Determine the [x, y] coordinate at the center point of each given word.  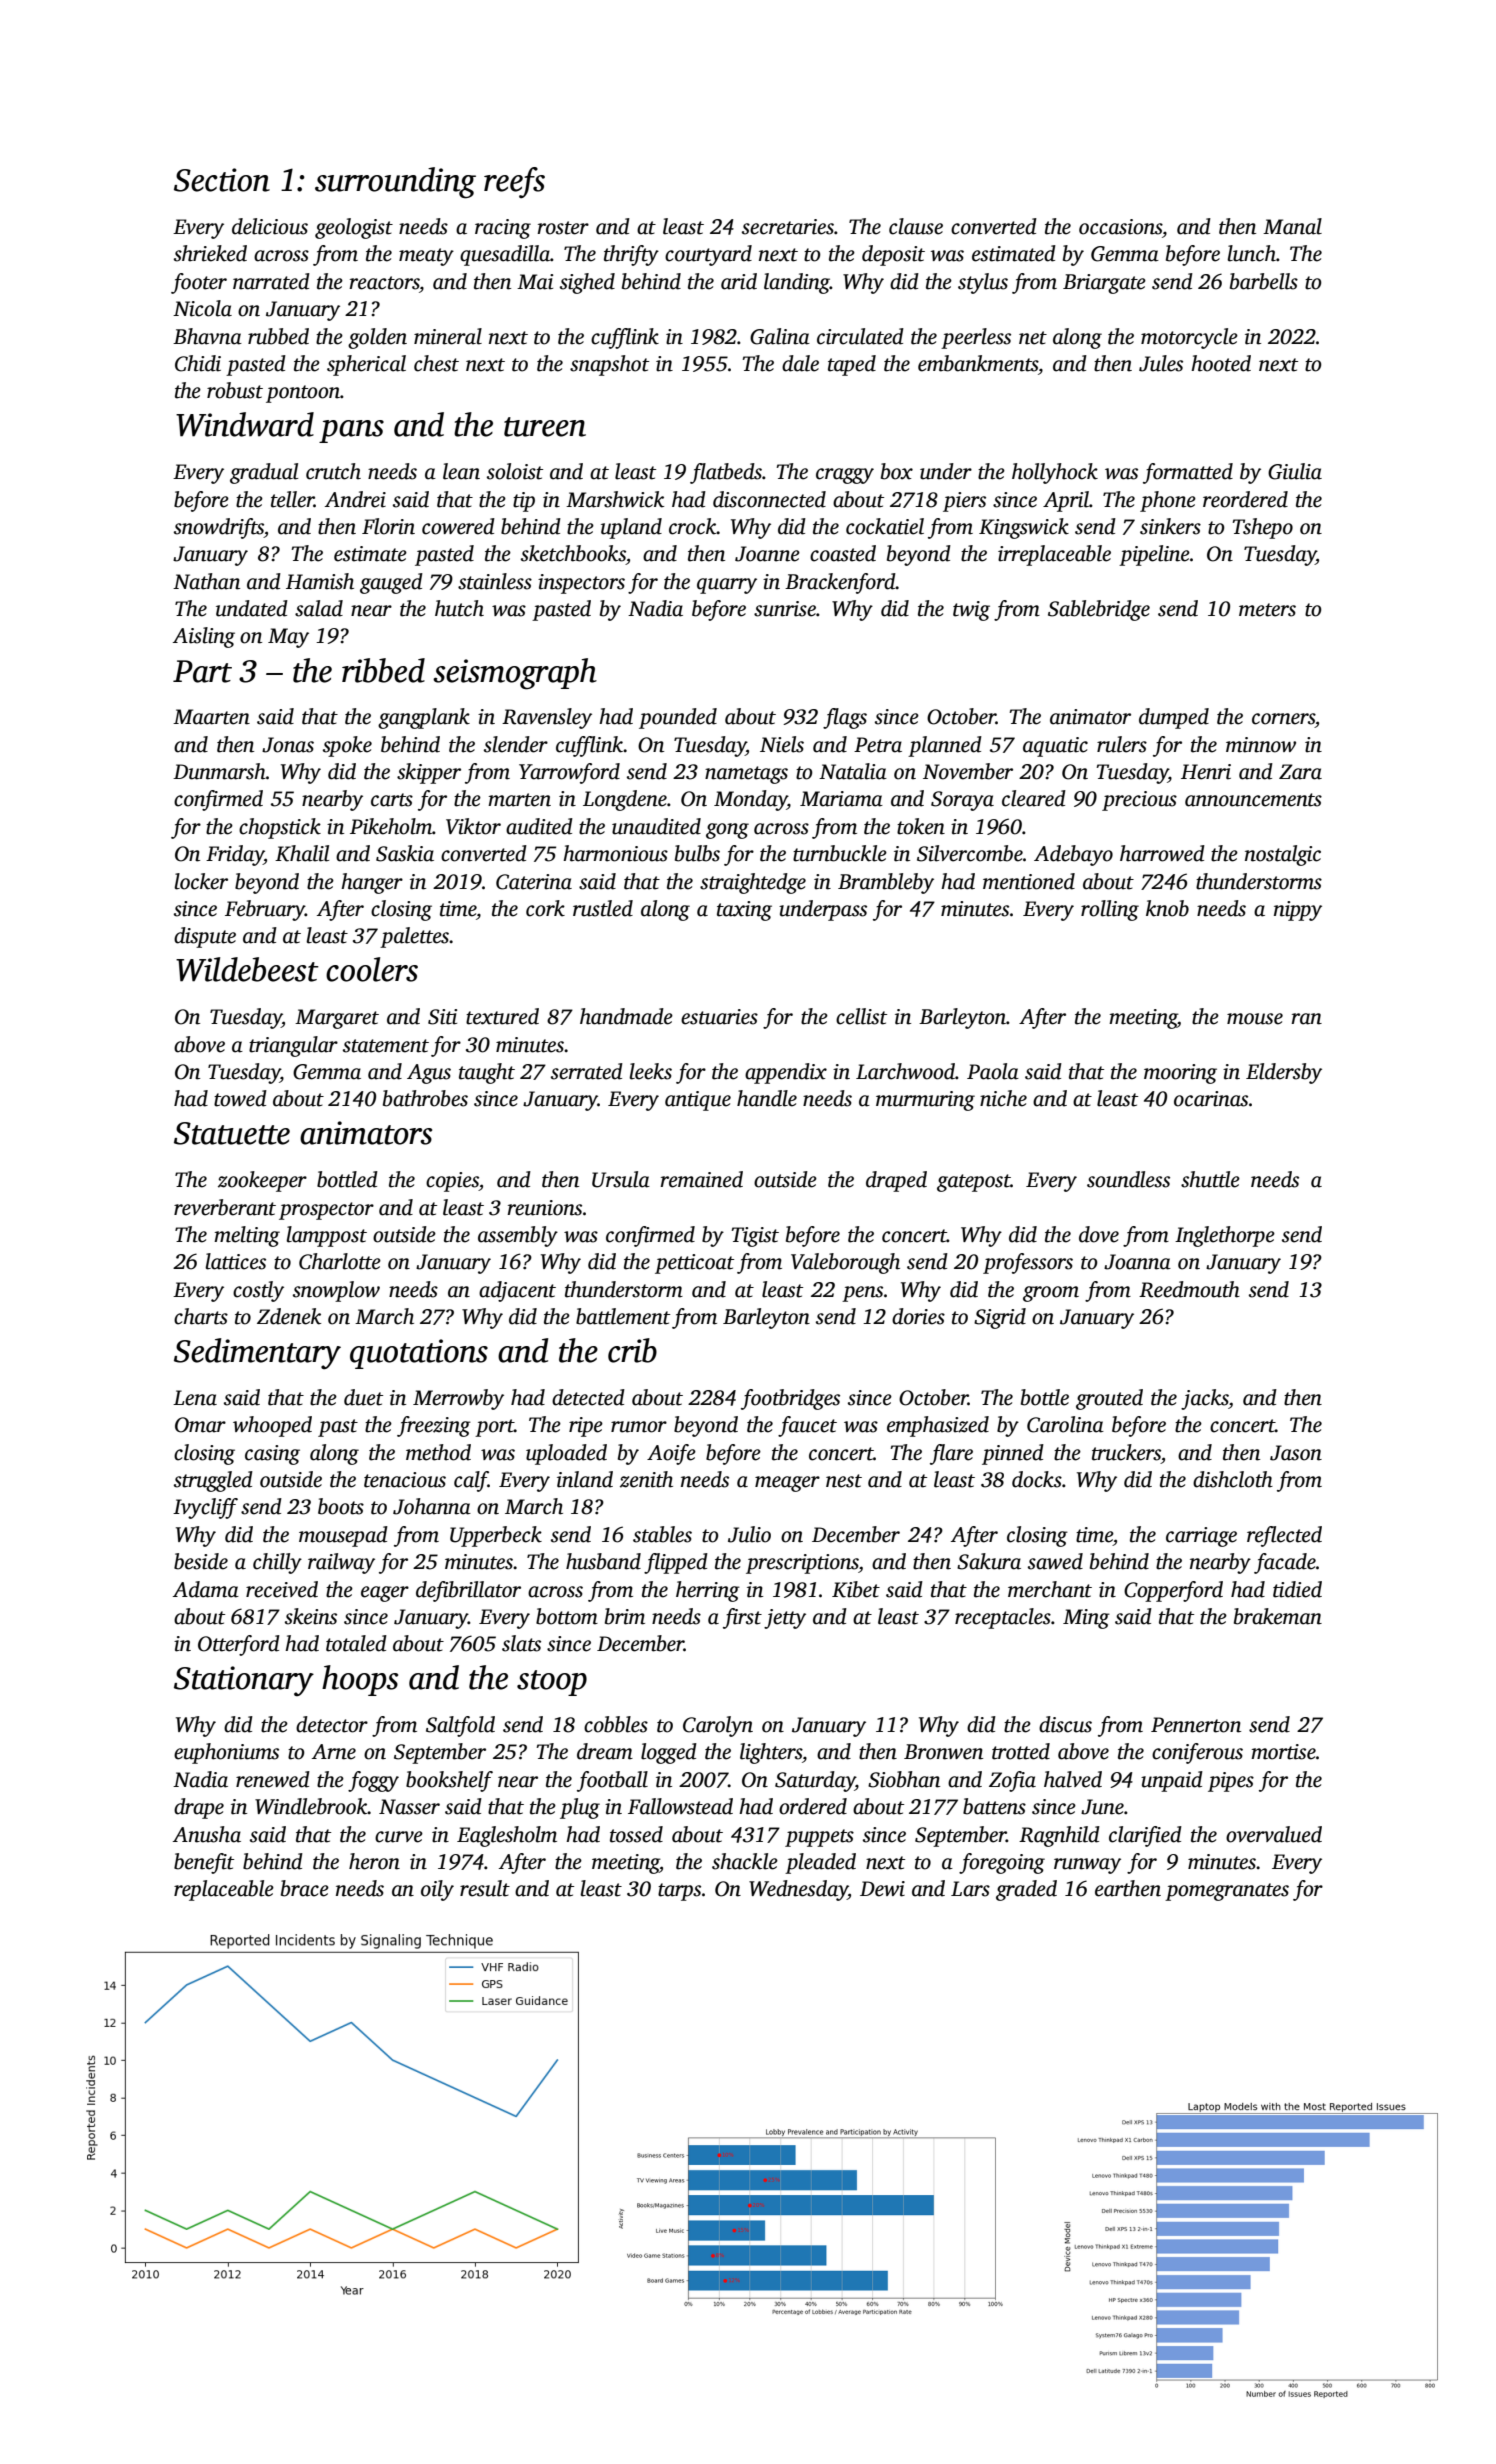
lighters [771, 1753]
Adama [206, 1589]
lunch [1251, 253]
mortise [1283, 1752]
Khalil [302, 853]
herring [708, 1591]
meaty [426, 257]
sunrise [785, 609]
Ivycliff [205, 1508]
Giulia [1295, 471]
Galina [780, 336]
